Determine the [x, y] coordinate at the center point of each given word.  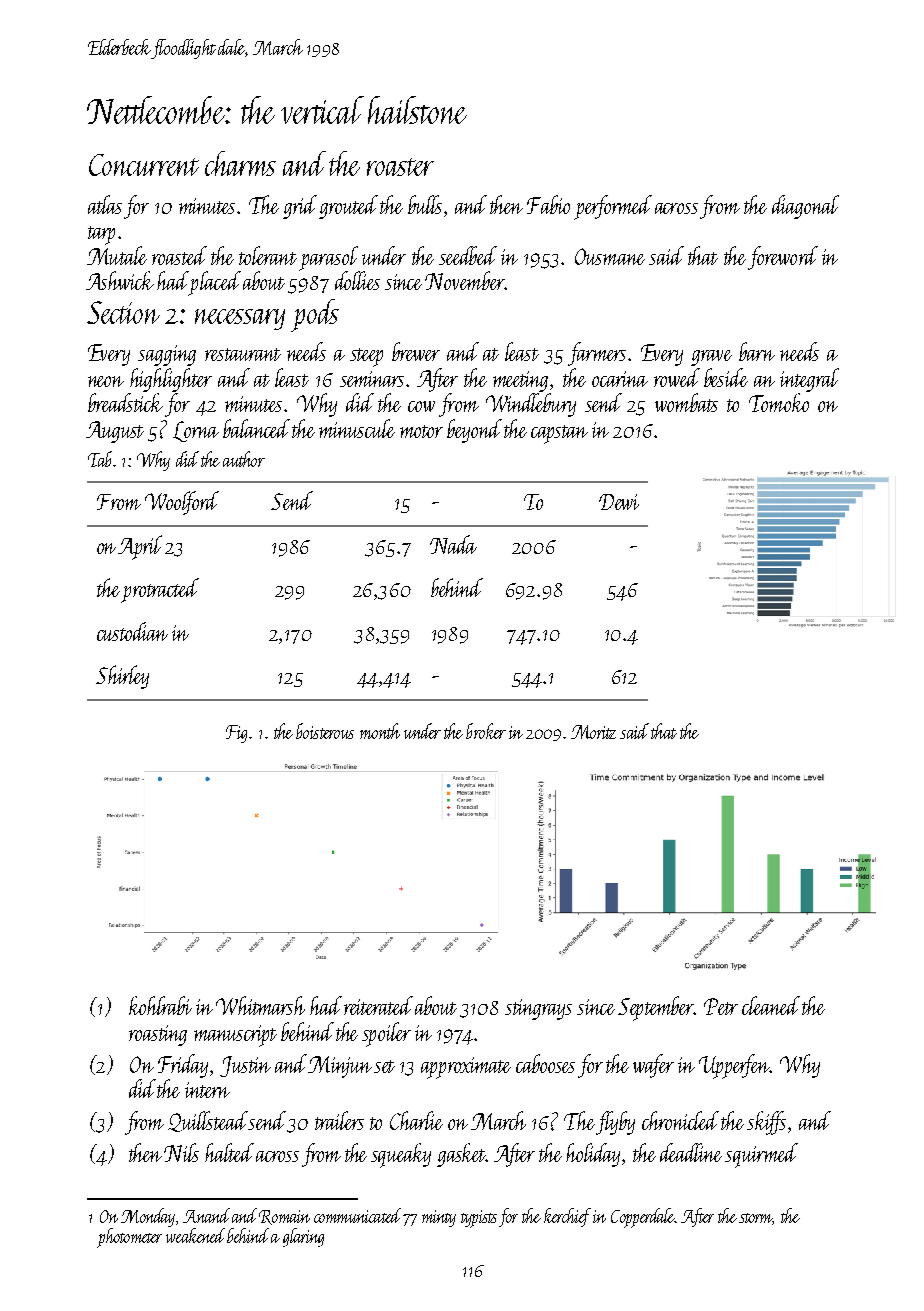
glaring [303, 1237]
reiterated [378, 1005]
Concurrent [144, 165]
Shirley [122, 677]
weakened [195, 1235]
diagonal [805, 207]
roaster [400, 167]
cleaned [771, 1005]
